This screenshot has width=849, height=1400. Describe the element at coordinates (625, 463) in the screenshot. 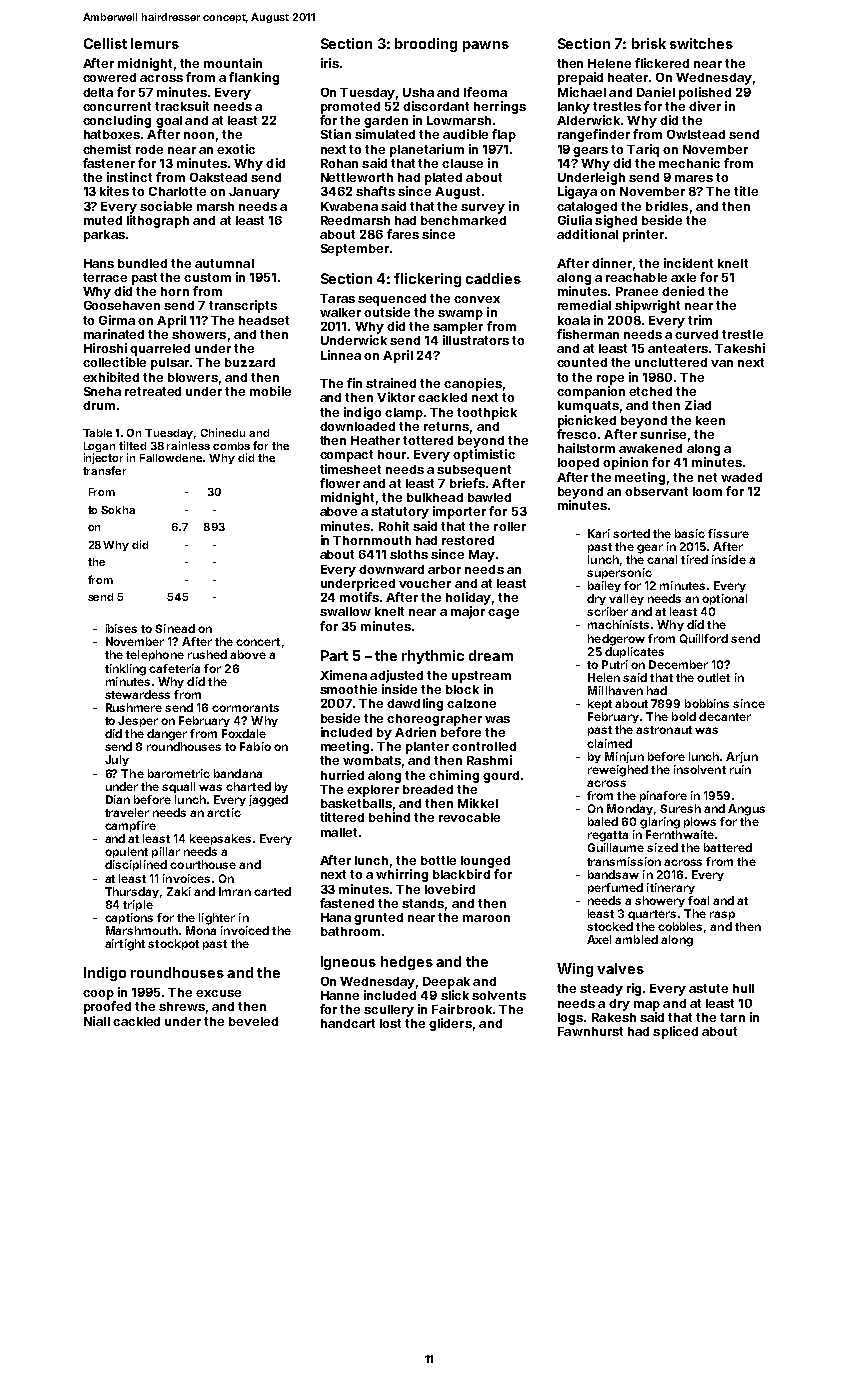

I see `opinion` at that location.
